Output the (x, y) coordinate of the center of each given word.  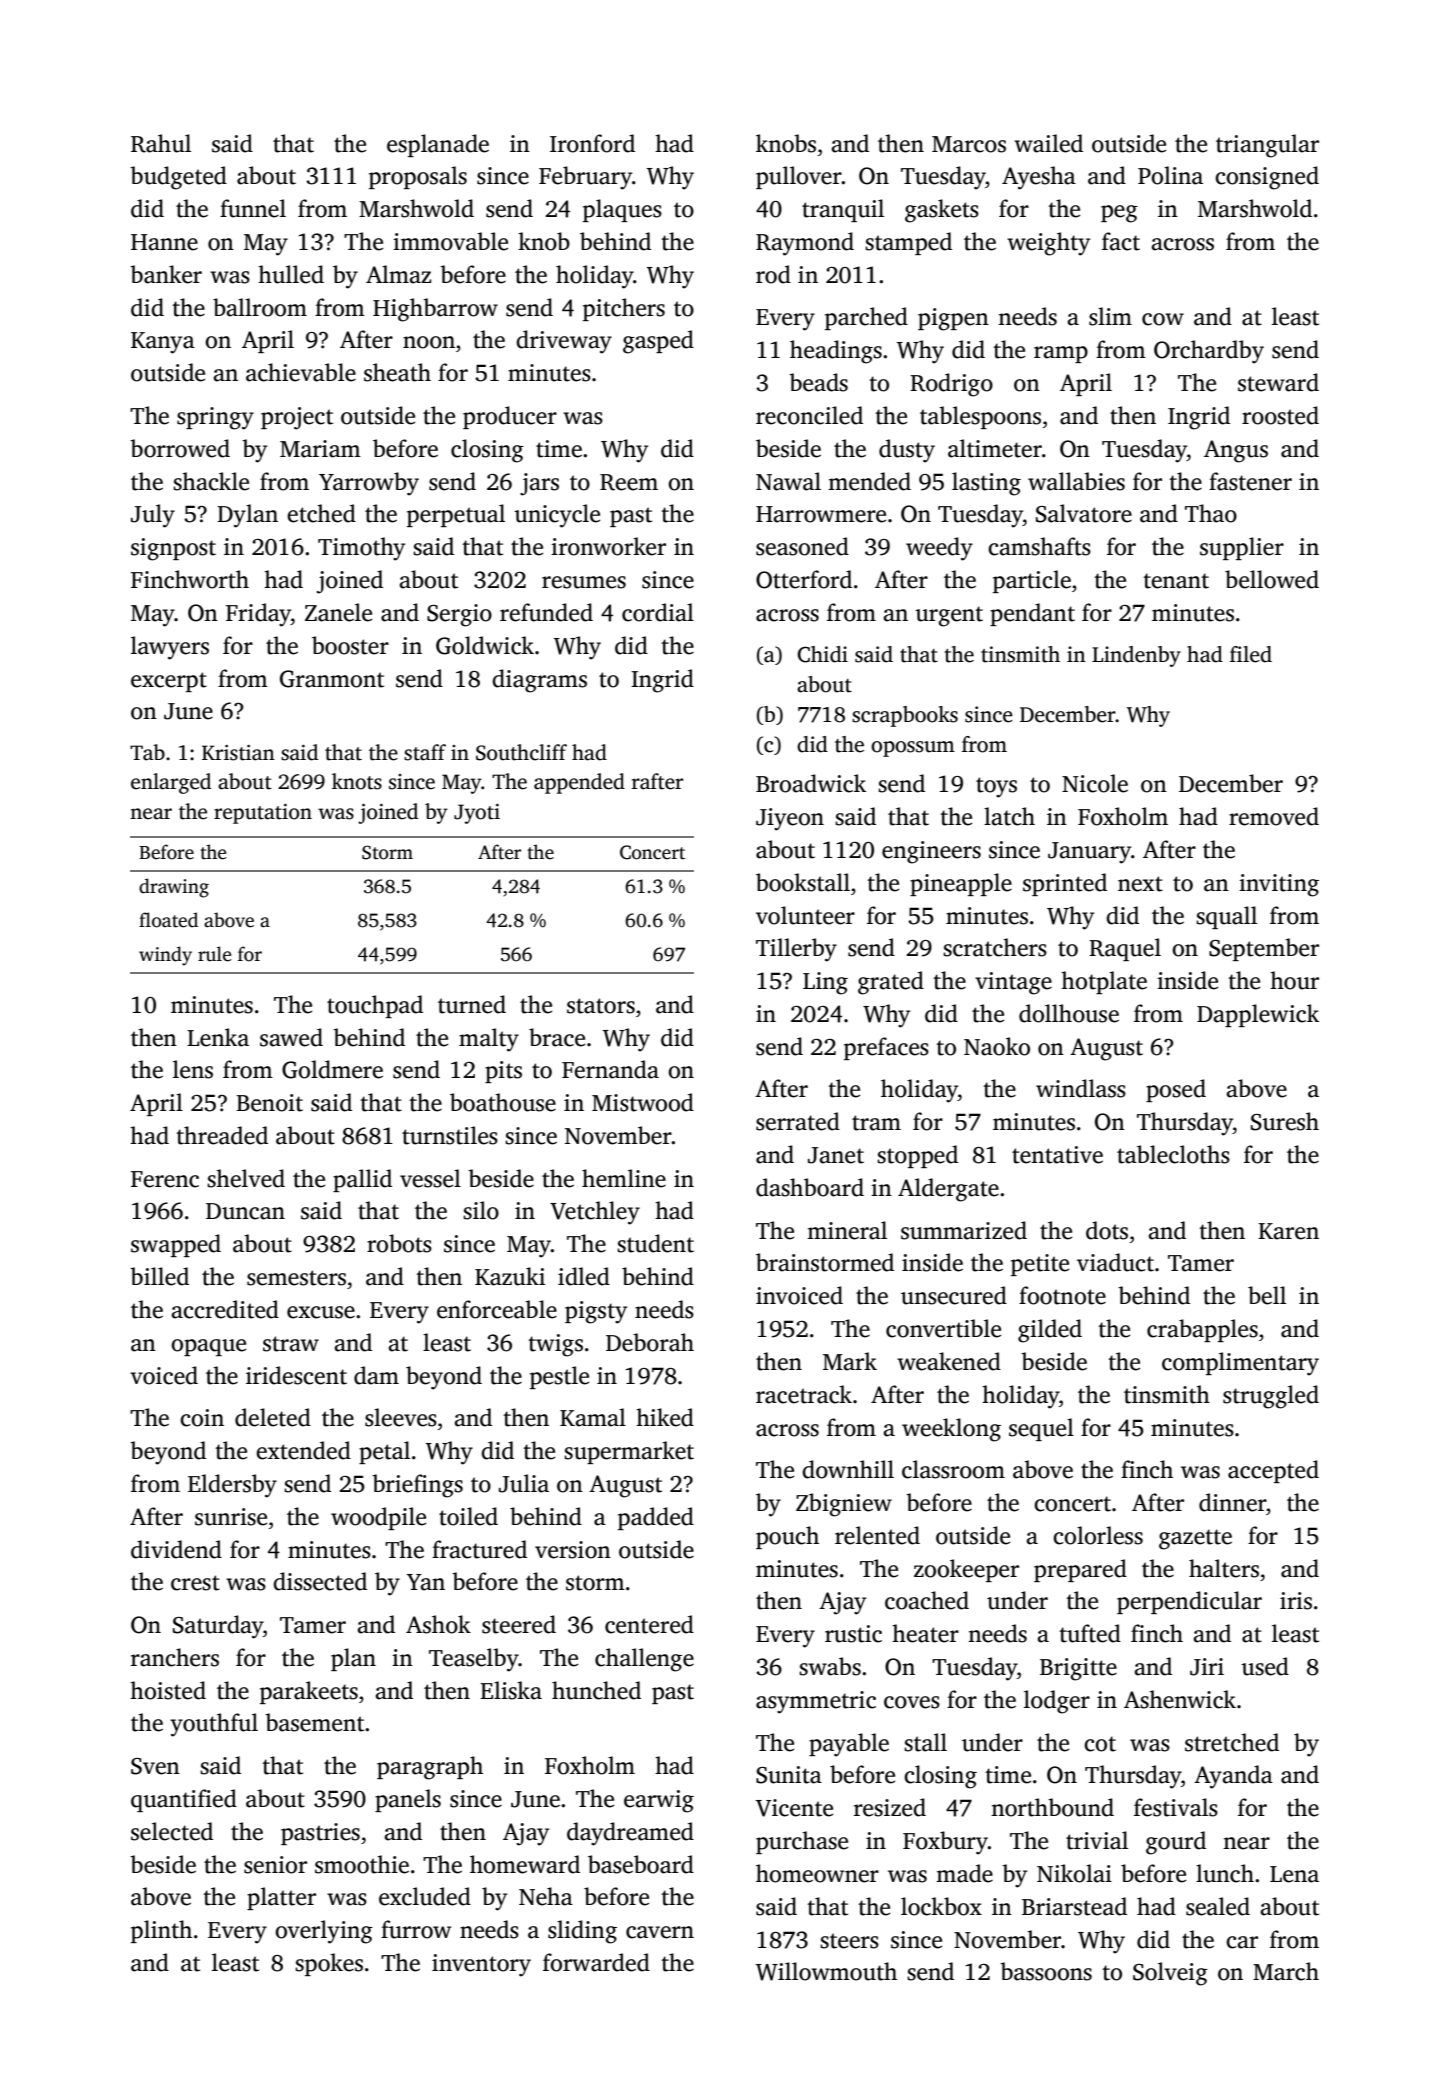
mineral (847, 1230)
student (655, 1243)
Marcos (969, 144)
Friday (258, 615)
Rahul (161, 143)
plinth (161, 1931)
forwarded (596, 1962)
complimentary (1240, 1364)
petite (1040, 1265)
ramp (1061, 354)
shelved (246, 1178)
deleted (273, 1417)
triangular (1267, 146)
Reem (629, 482)
